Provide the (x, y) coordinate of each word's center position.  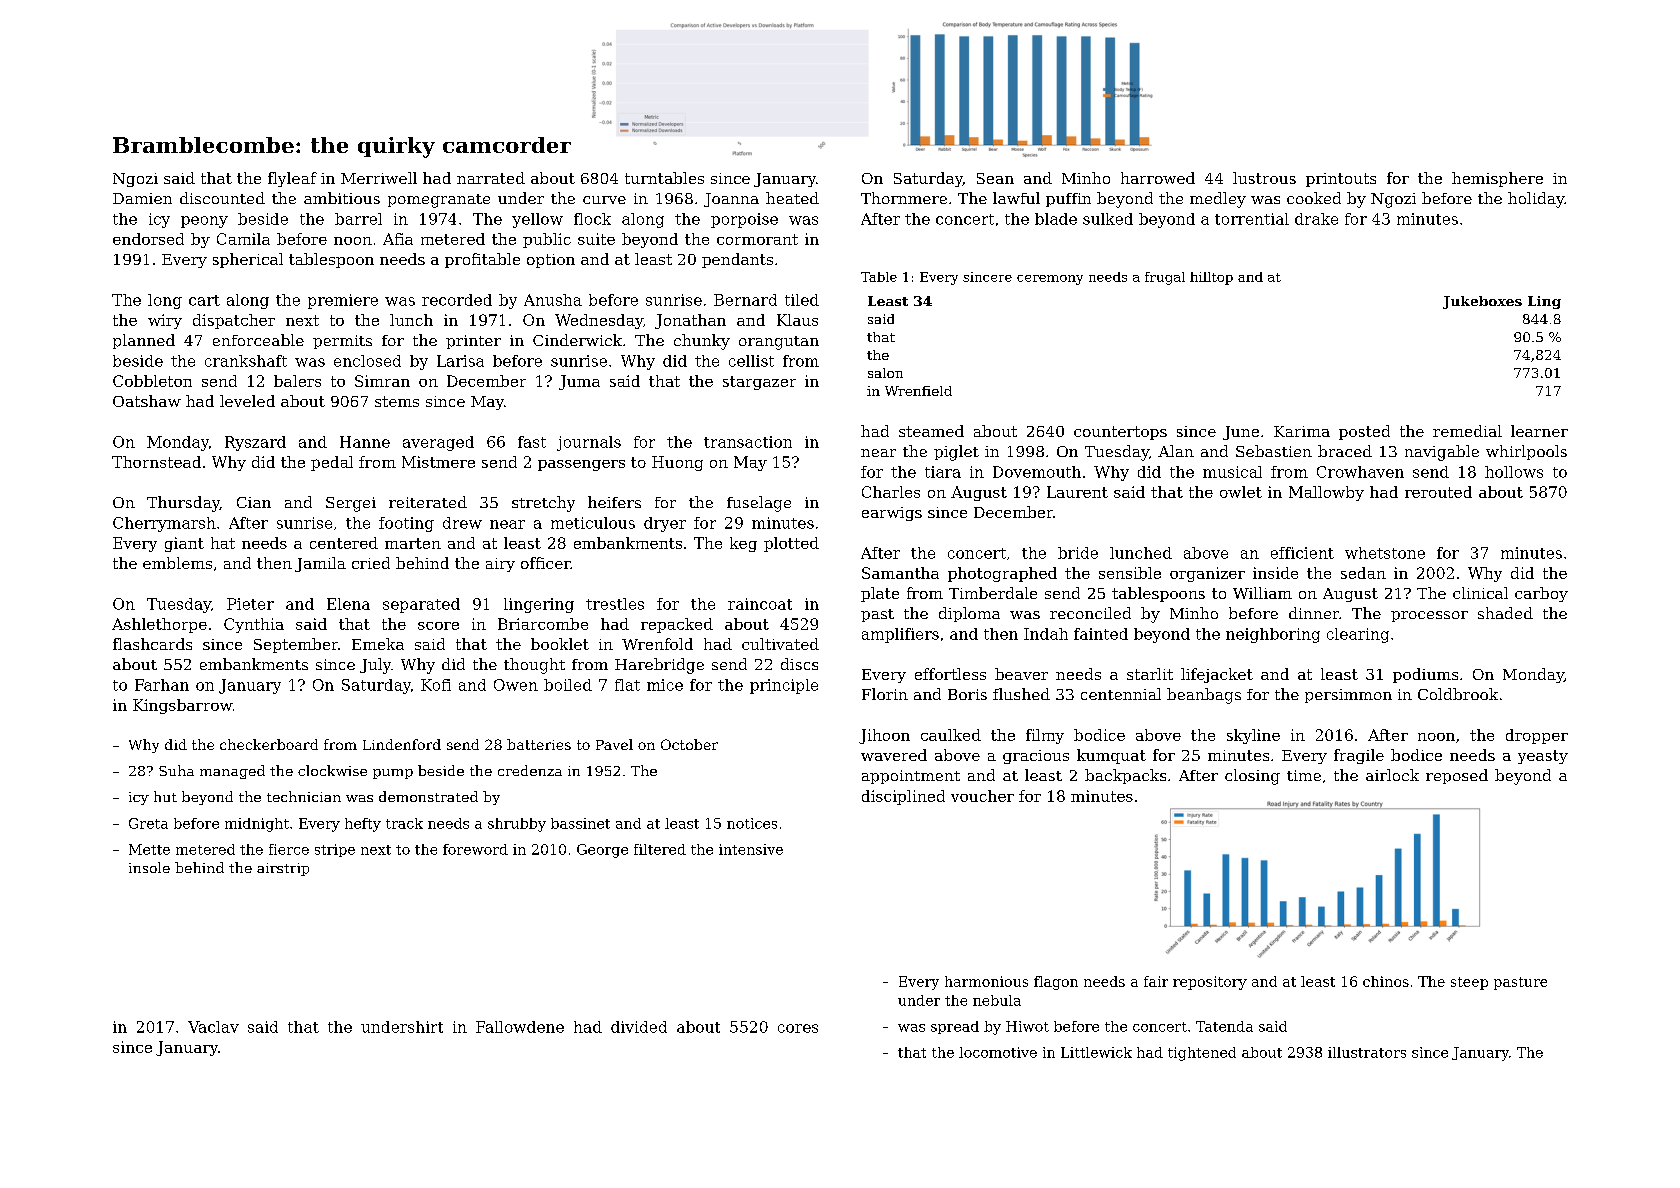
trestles (615, 604)
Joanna (731, 200)
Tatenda (1224, 1026)
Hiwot (1027, 1026)
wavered (894, 755)
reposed (1457, 776)
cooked (1314, 198)
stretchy (543, 504)
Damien (142, 198)
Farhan (162, 685)
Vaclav (213, 1027)
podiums (1425, 675)
